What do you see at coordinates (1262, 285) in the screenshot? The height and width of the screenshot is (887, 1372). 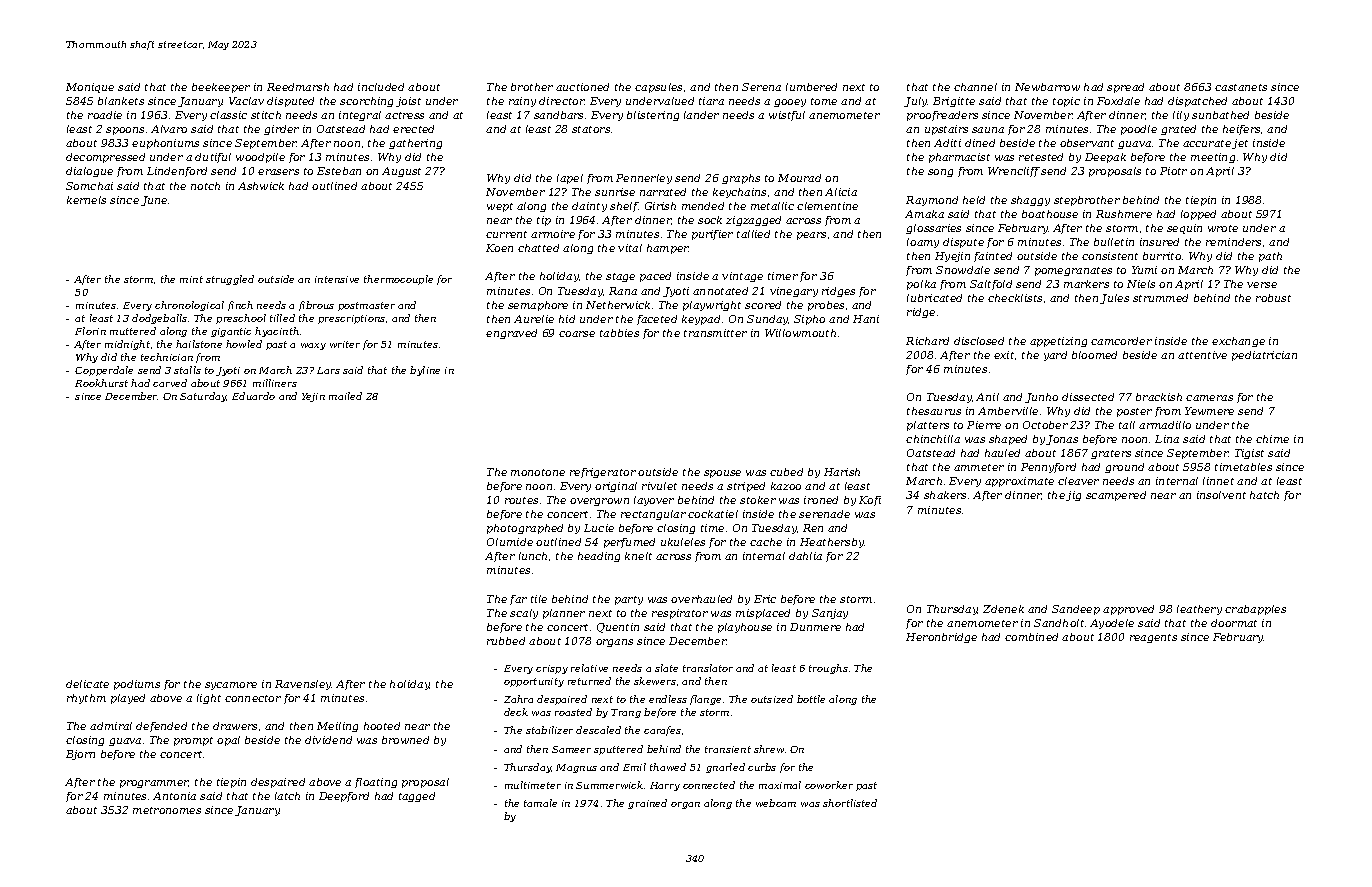 I see `verse` at bounding box center [1262, 285].
